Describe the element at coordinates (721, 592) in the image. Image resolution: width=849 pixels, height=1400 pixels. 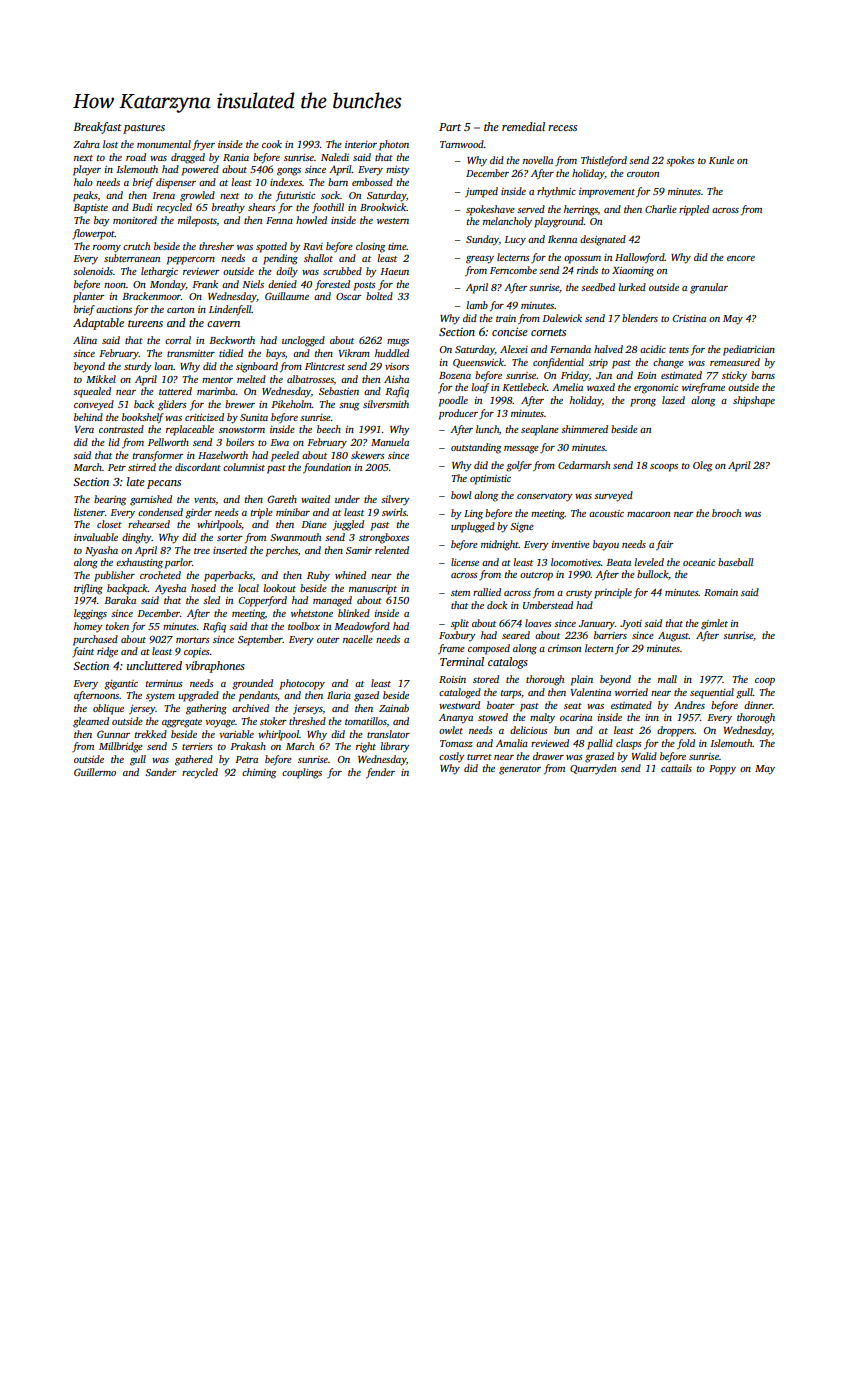
I see `Romain` at that location.
